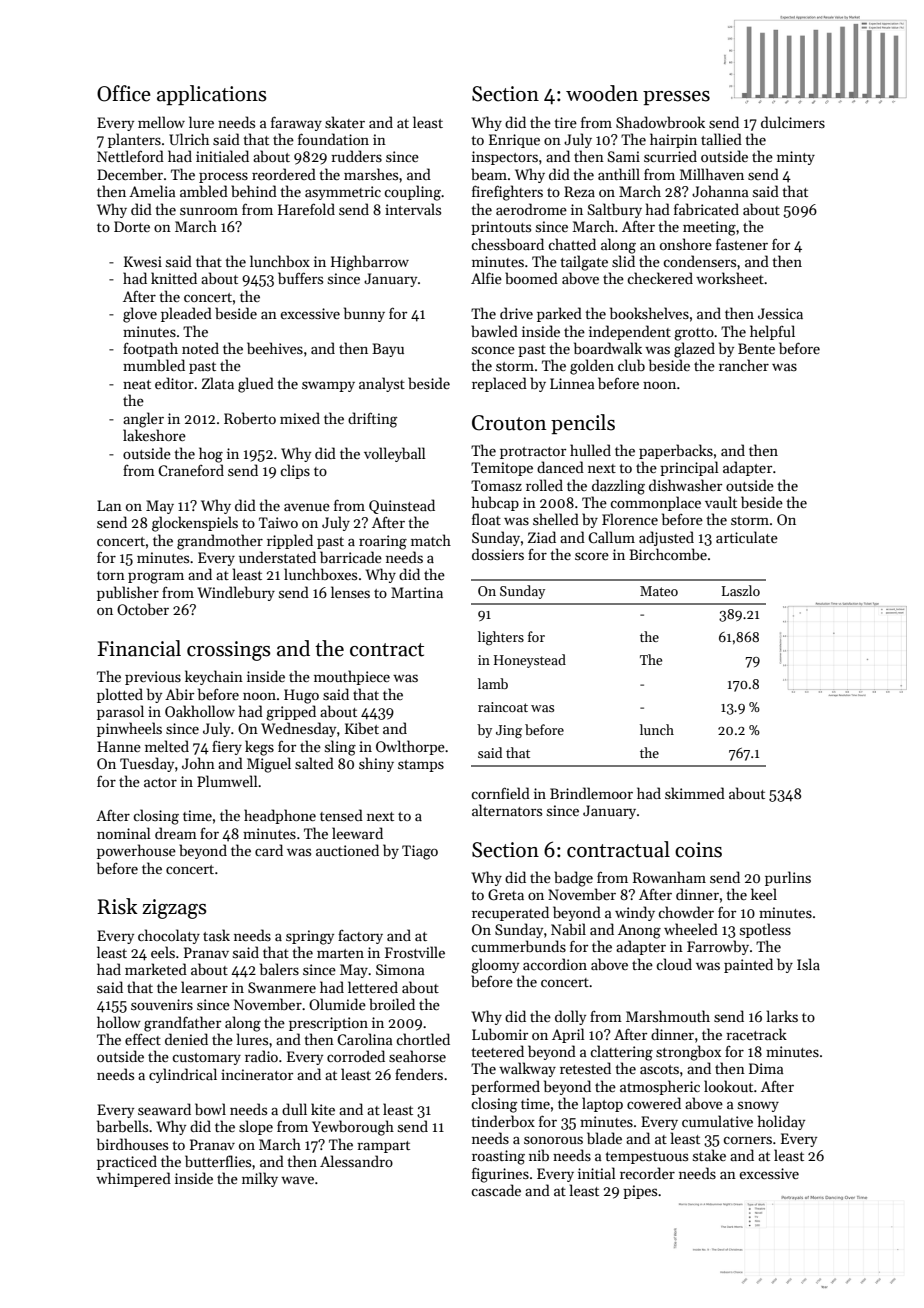 This image has height=1308, width=924. I want to click on dull, so click(294, 1109).
